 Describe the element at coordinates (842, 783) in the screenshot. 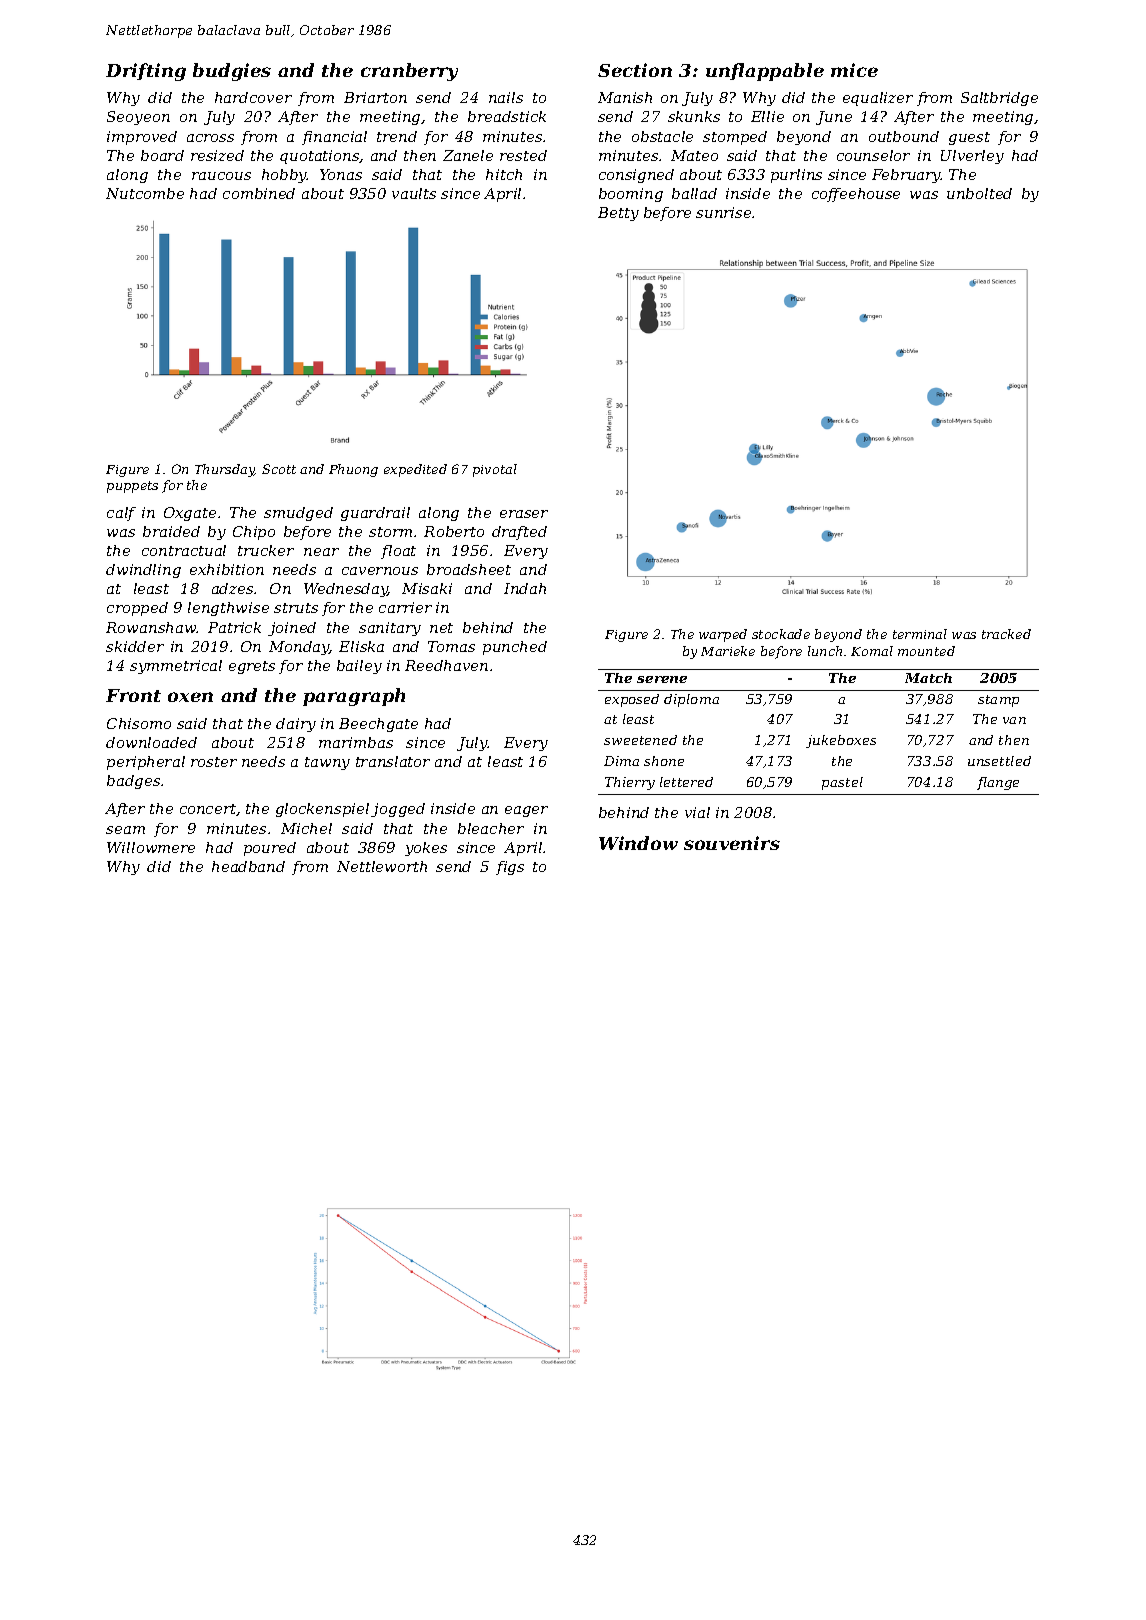

I see `pastel` at that location.
